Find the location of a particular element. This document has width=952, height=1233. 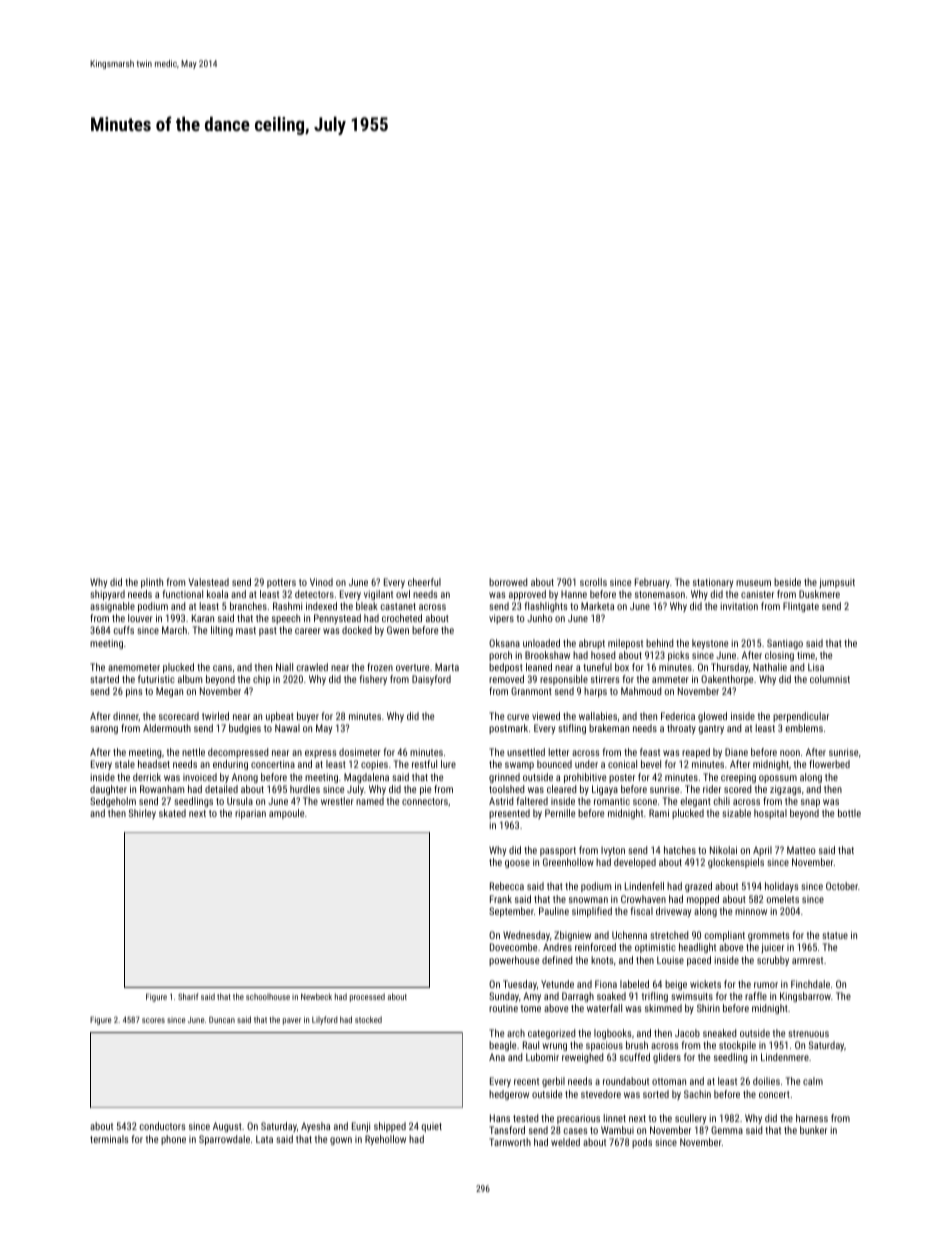

Sparrowdale is located at coordinates (224, 1140).
